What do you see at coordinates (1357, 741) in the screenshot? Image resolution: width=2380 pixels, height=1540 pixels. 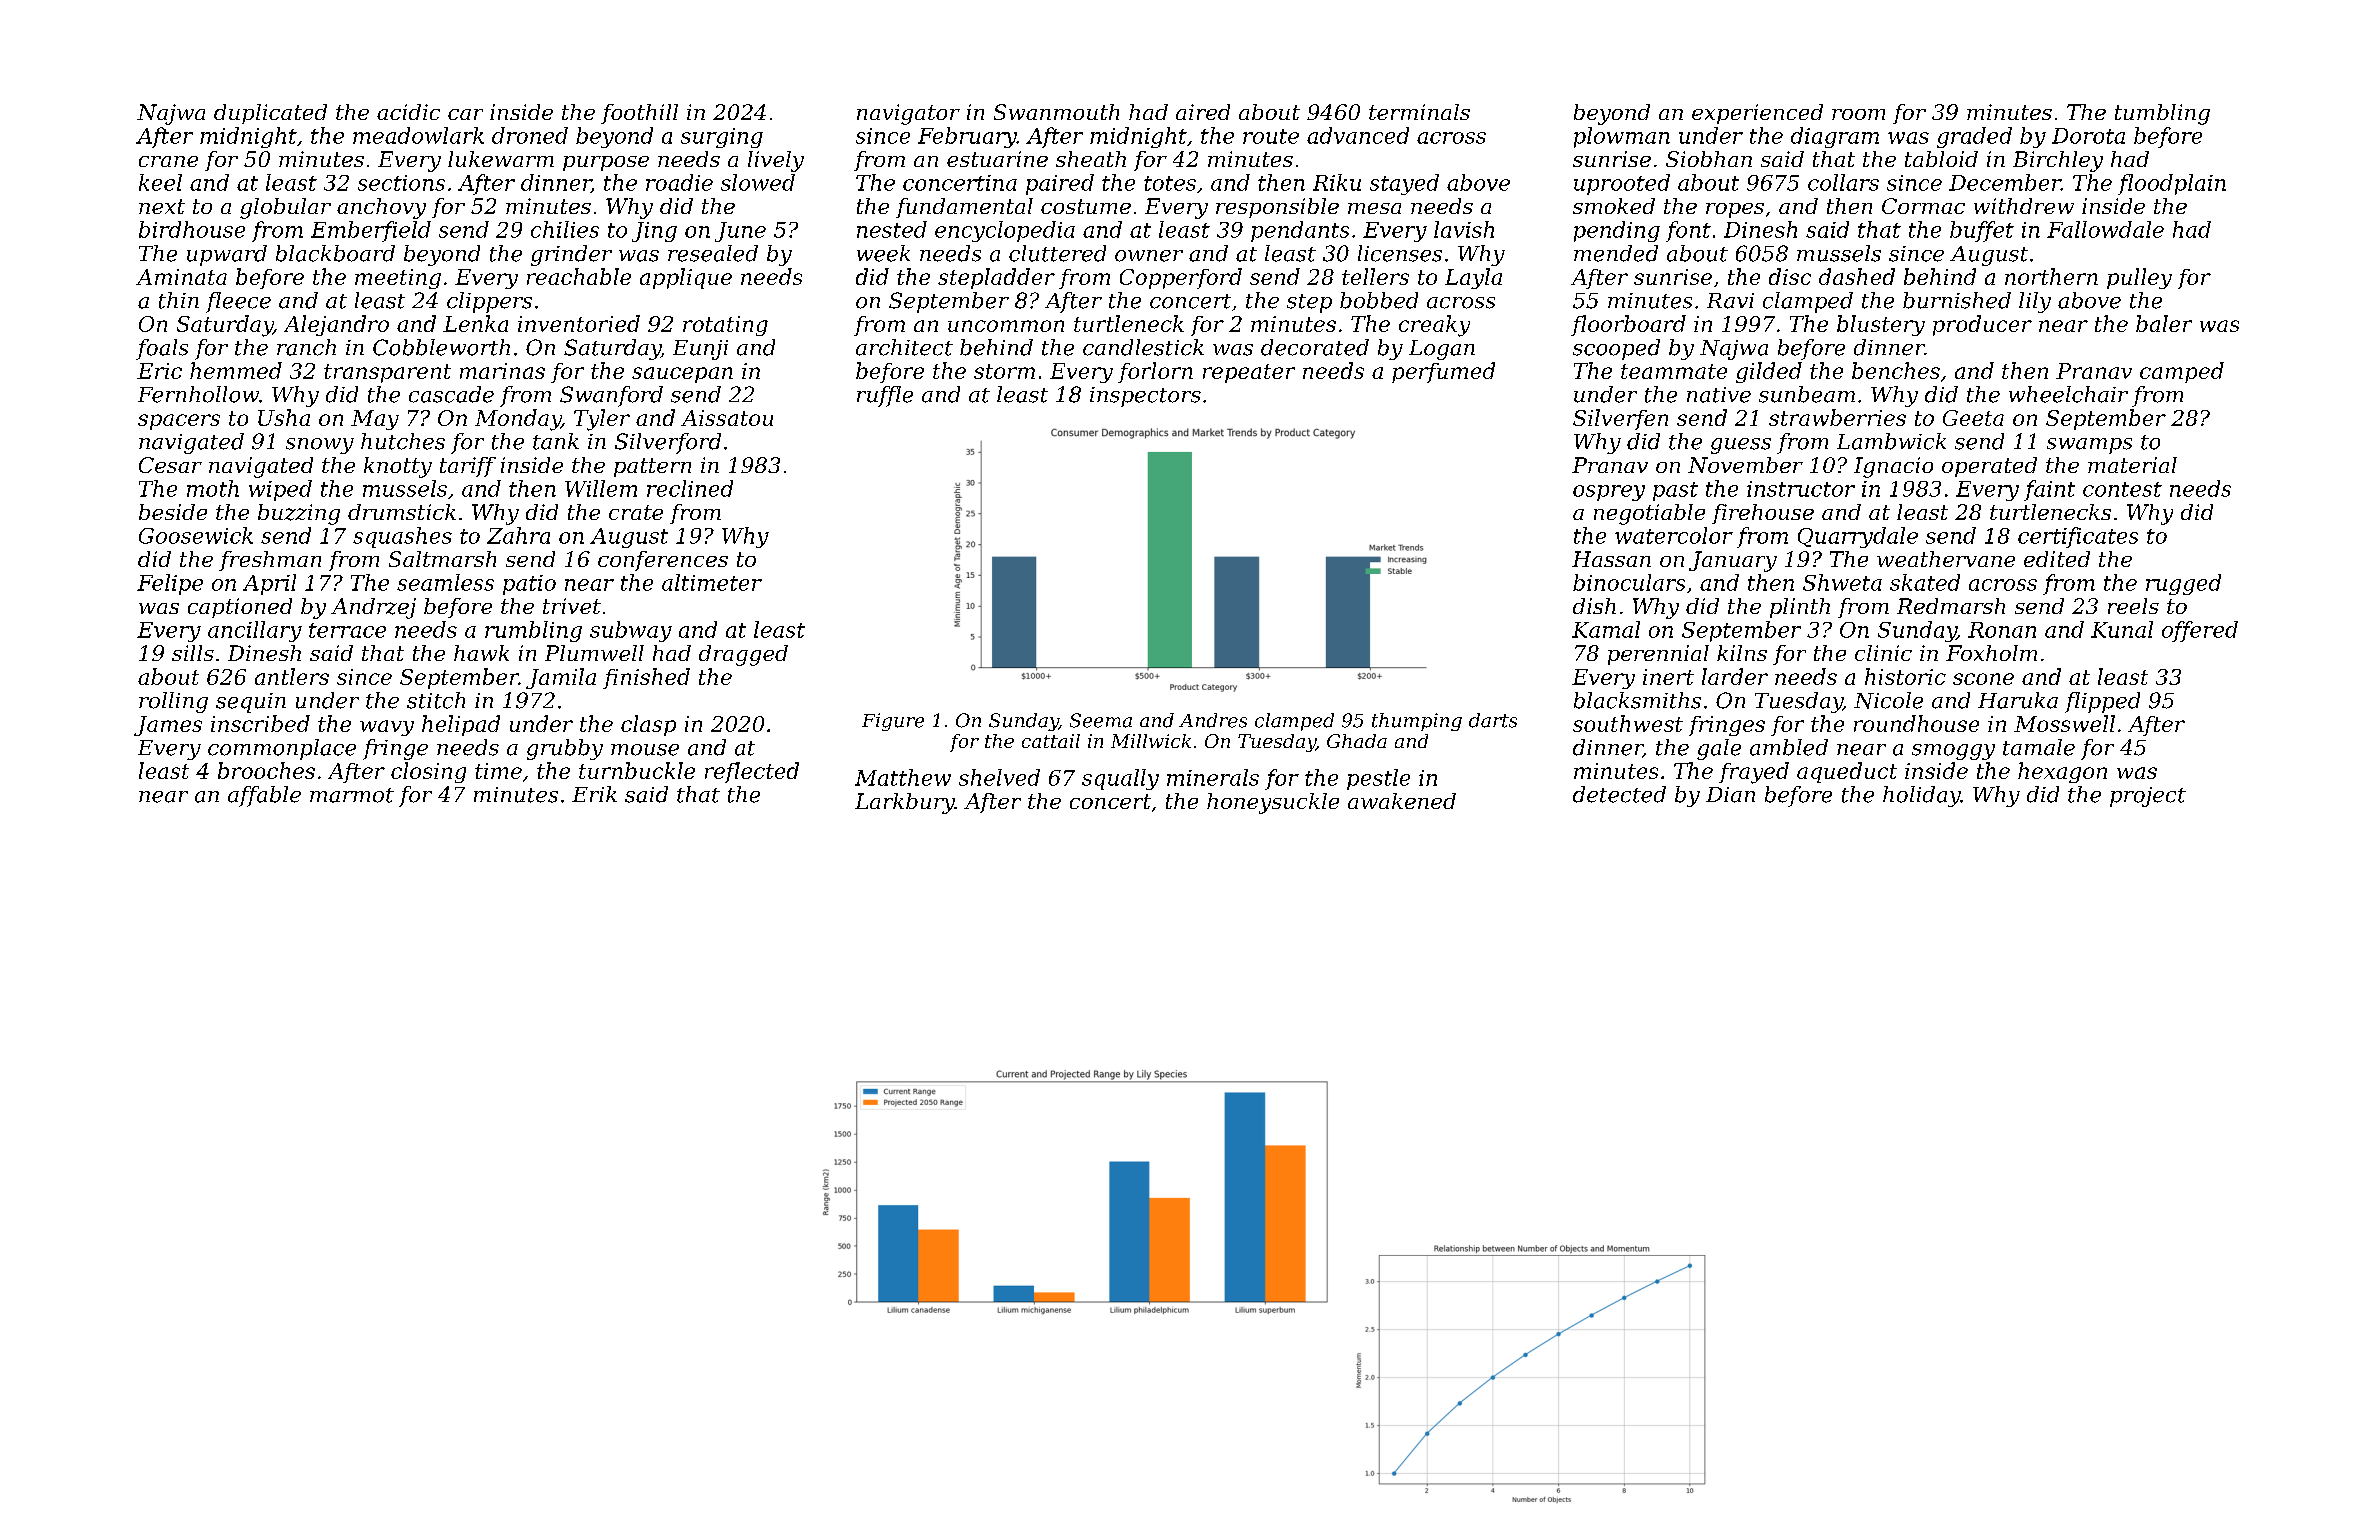 I see `Ghada` at bounding box center [1357, 741].
